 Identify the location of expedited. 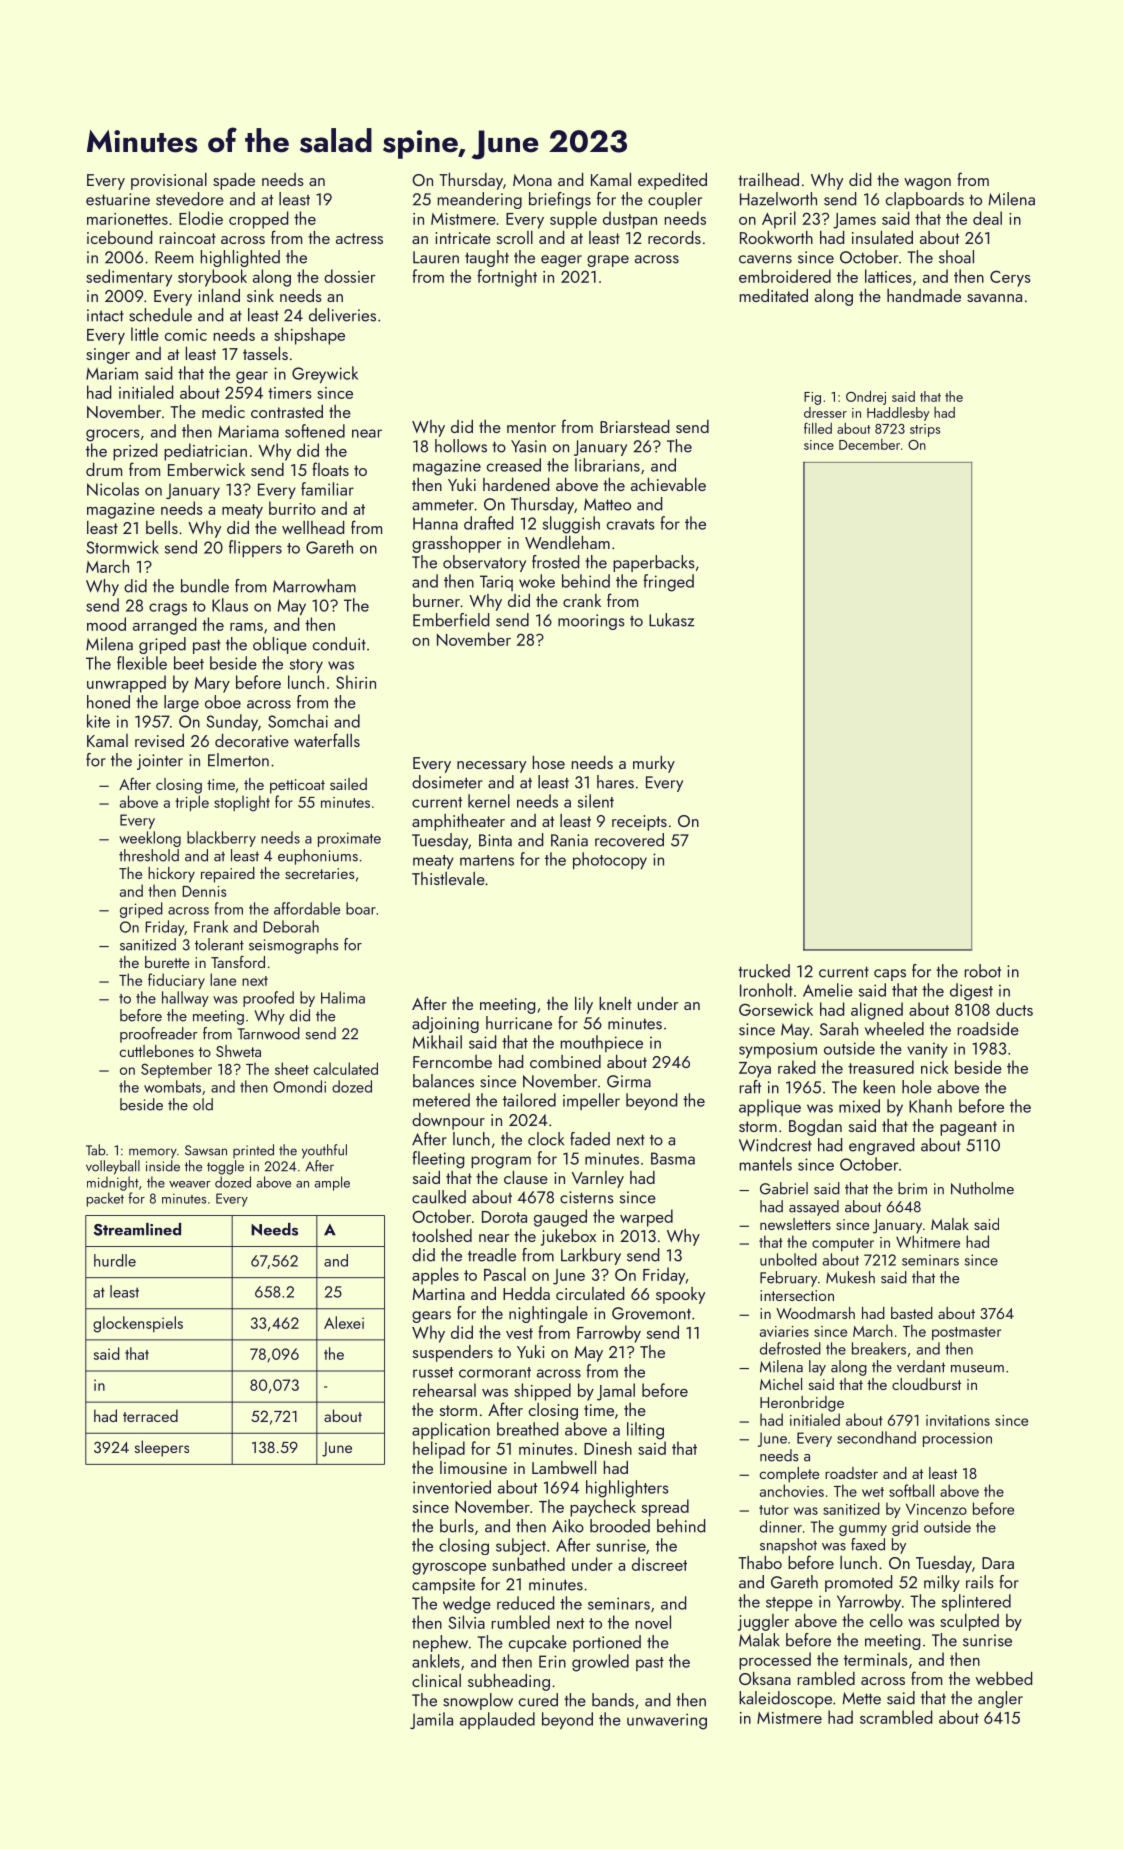
(672, 181).
